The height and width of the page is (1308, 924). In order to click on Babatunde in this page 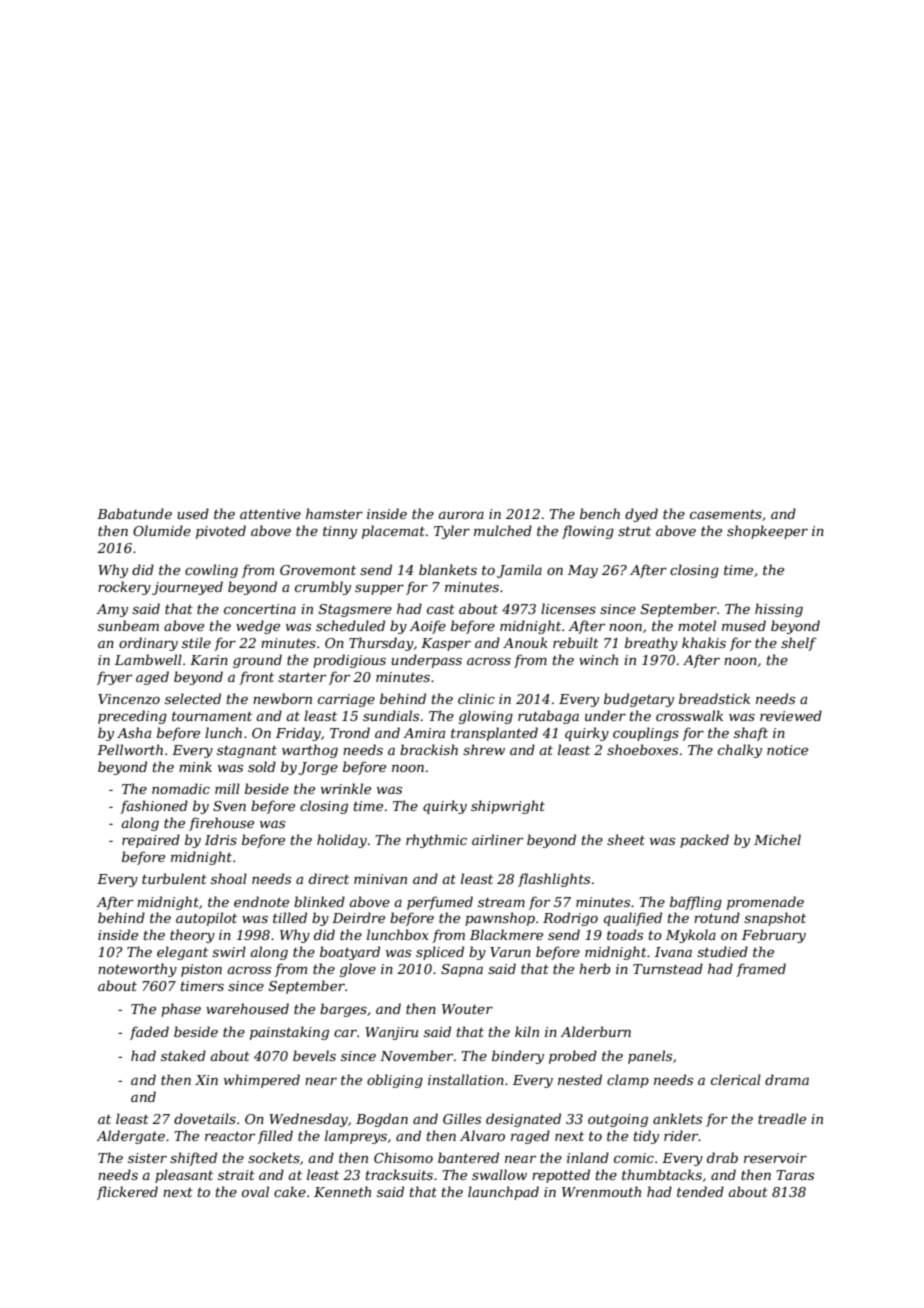, I will do `click(134, 513)`.
